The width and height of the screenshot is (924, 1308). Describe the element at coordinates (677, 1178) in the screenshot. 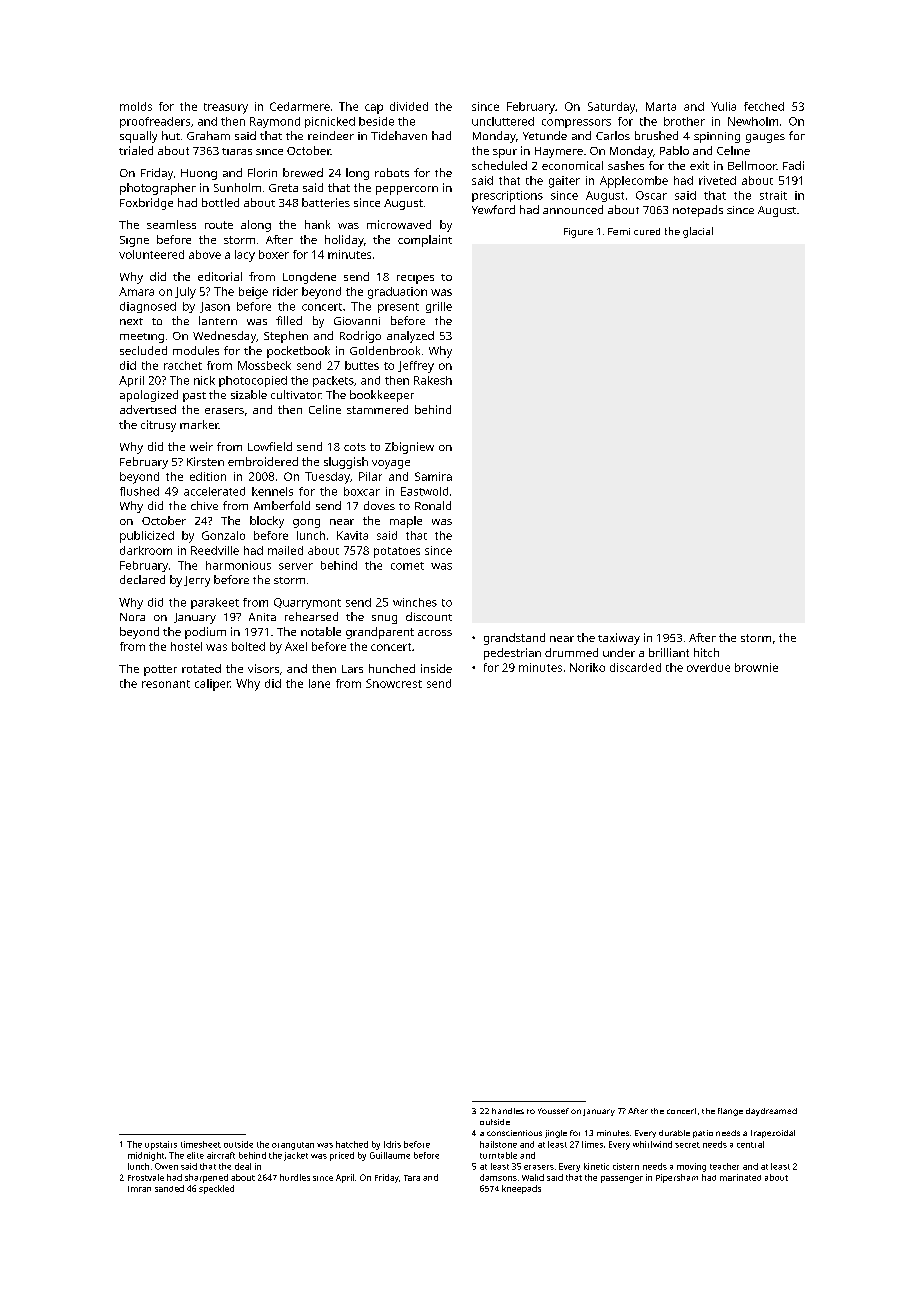

I see `Pipersham` at that location.
